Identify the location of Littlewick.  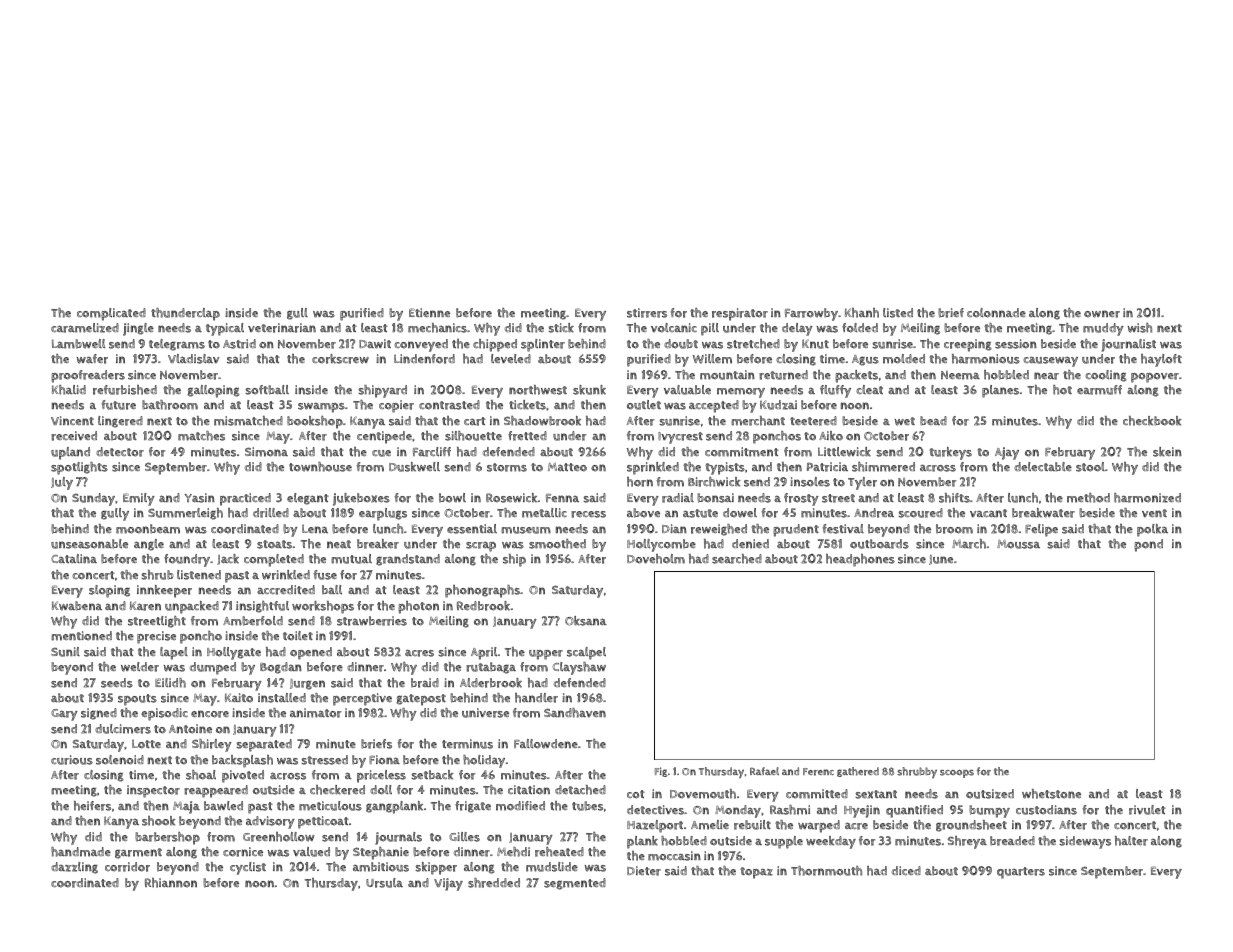
(844, 452).
